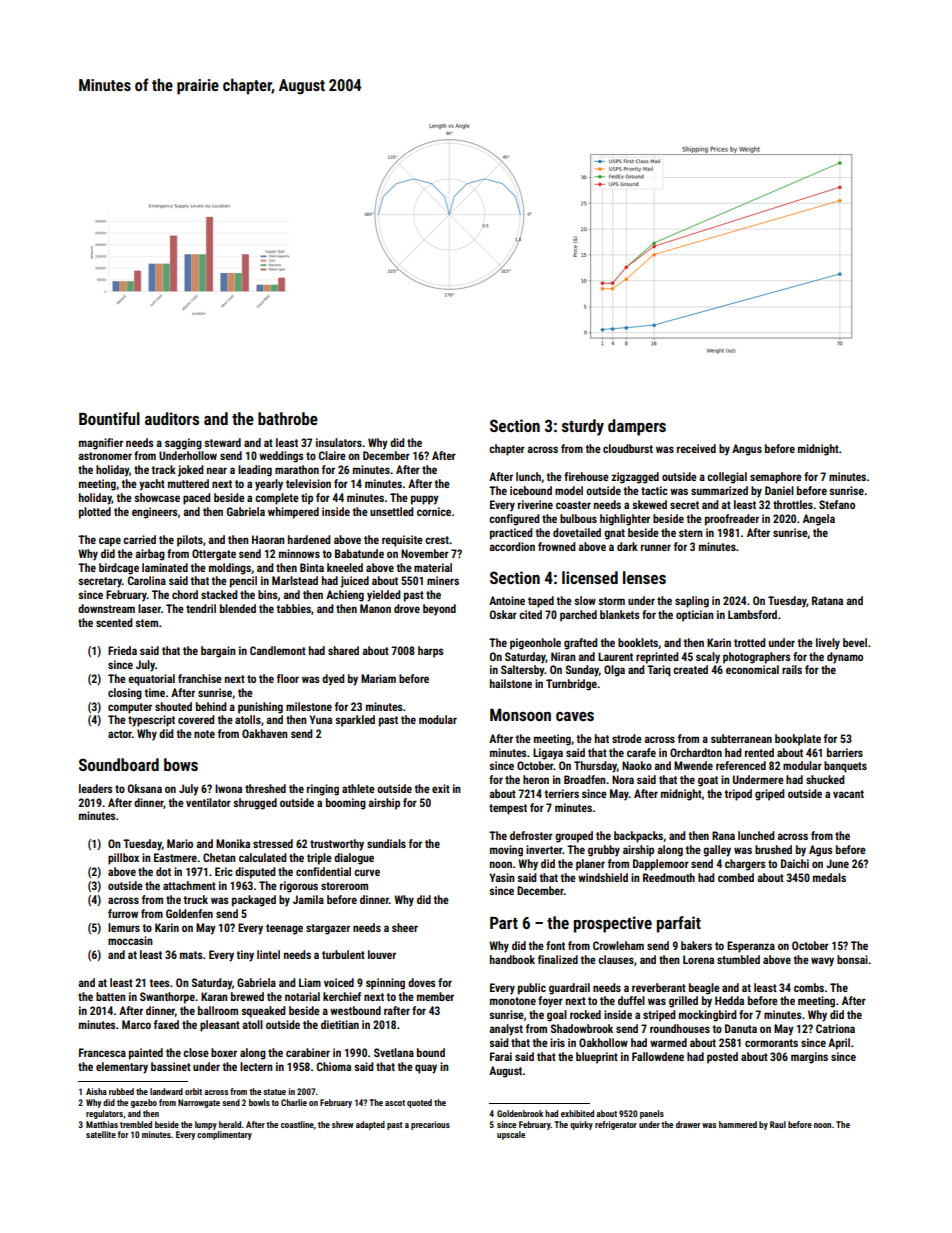 This page has height=1233, width=952. Describe the element at coordinates (819, 520) in the page. I see `Angela` at that location.
